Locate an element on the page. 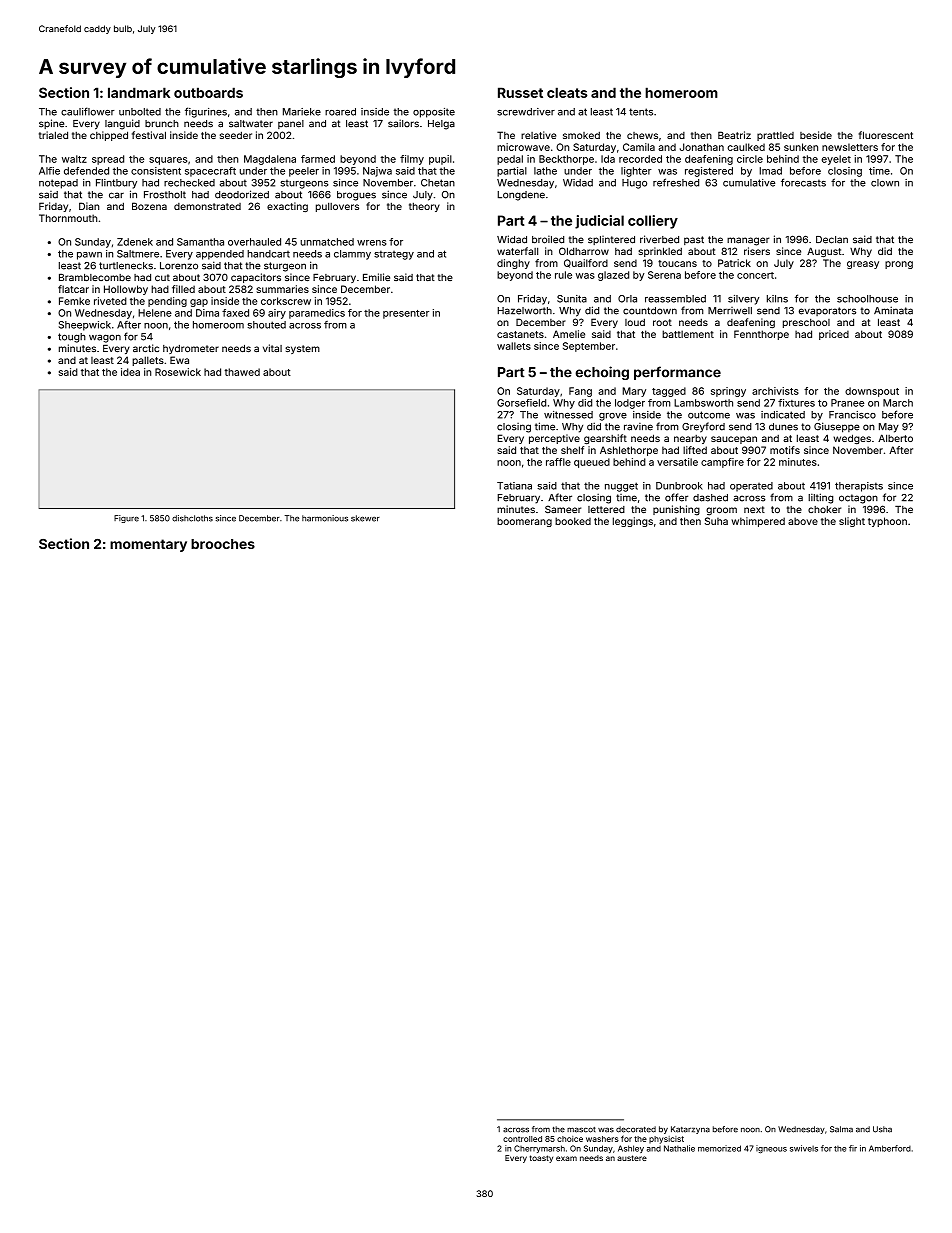  controlled is located at coordinates (522, 1139).
